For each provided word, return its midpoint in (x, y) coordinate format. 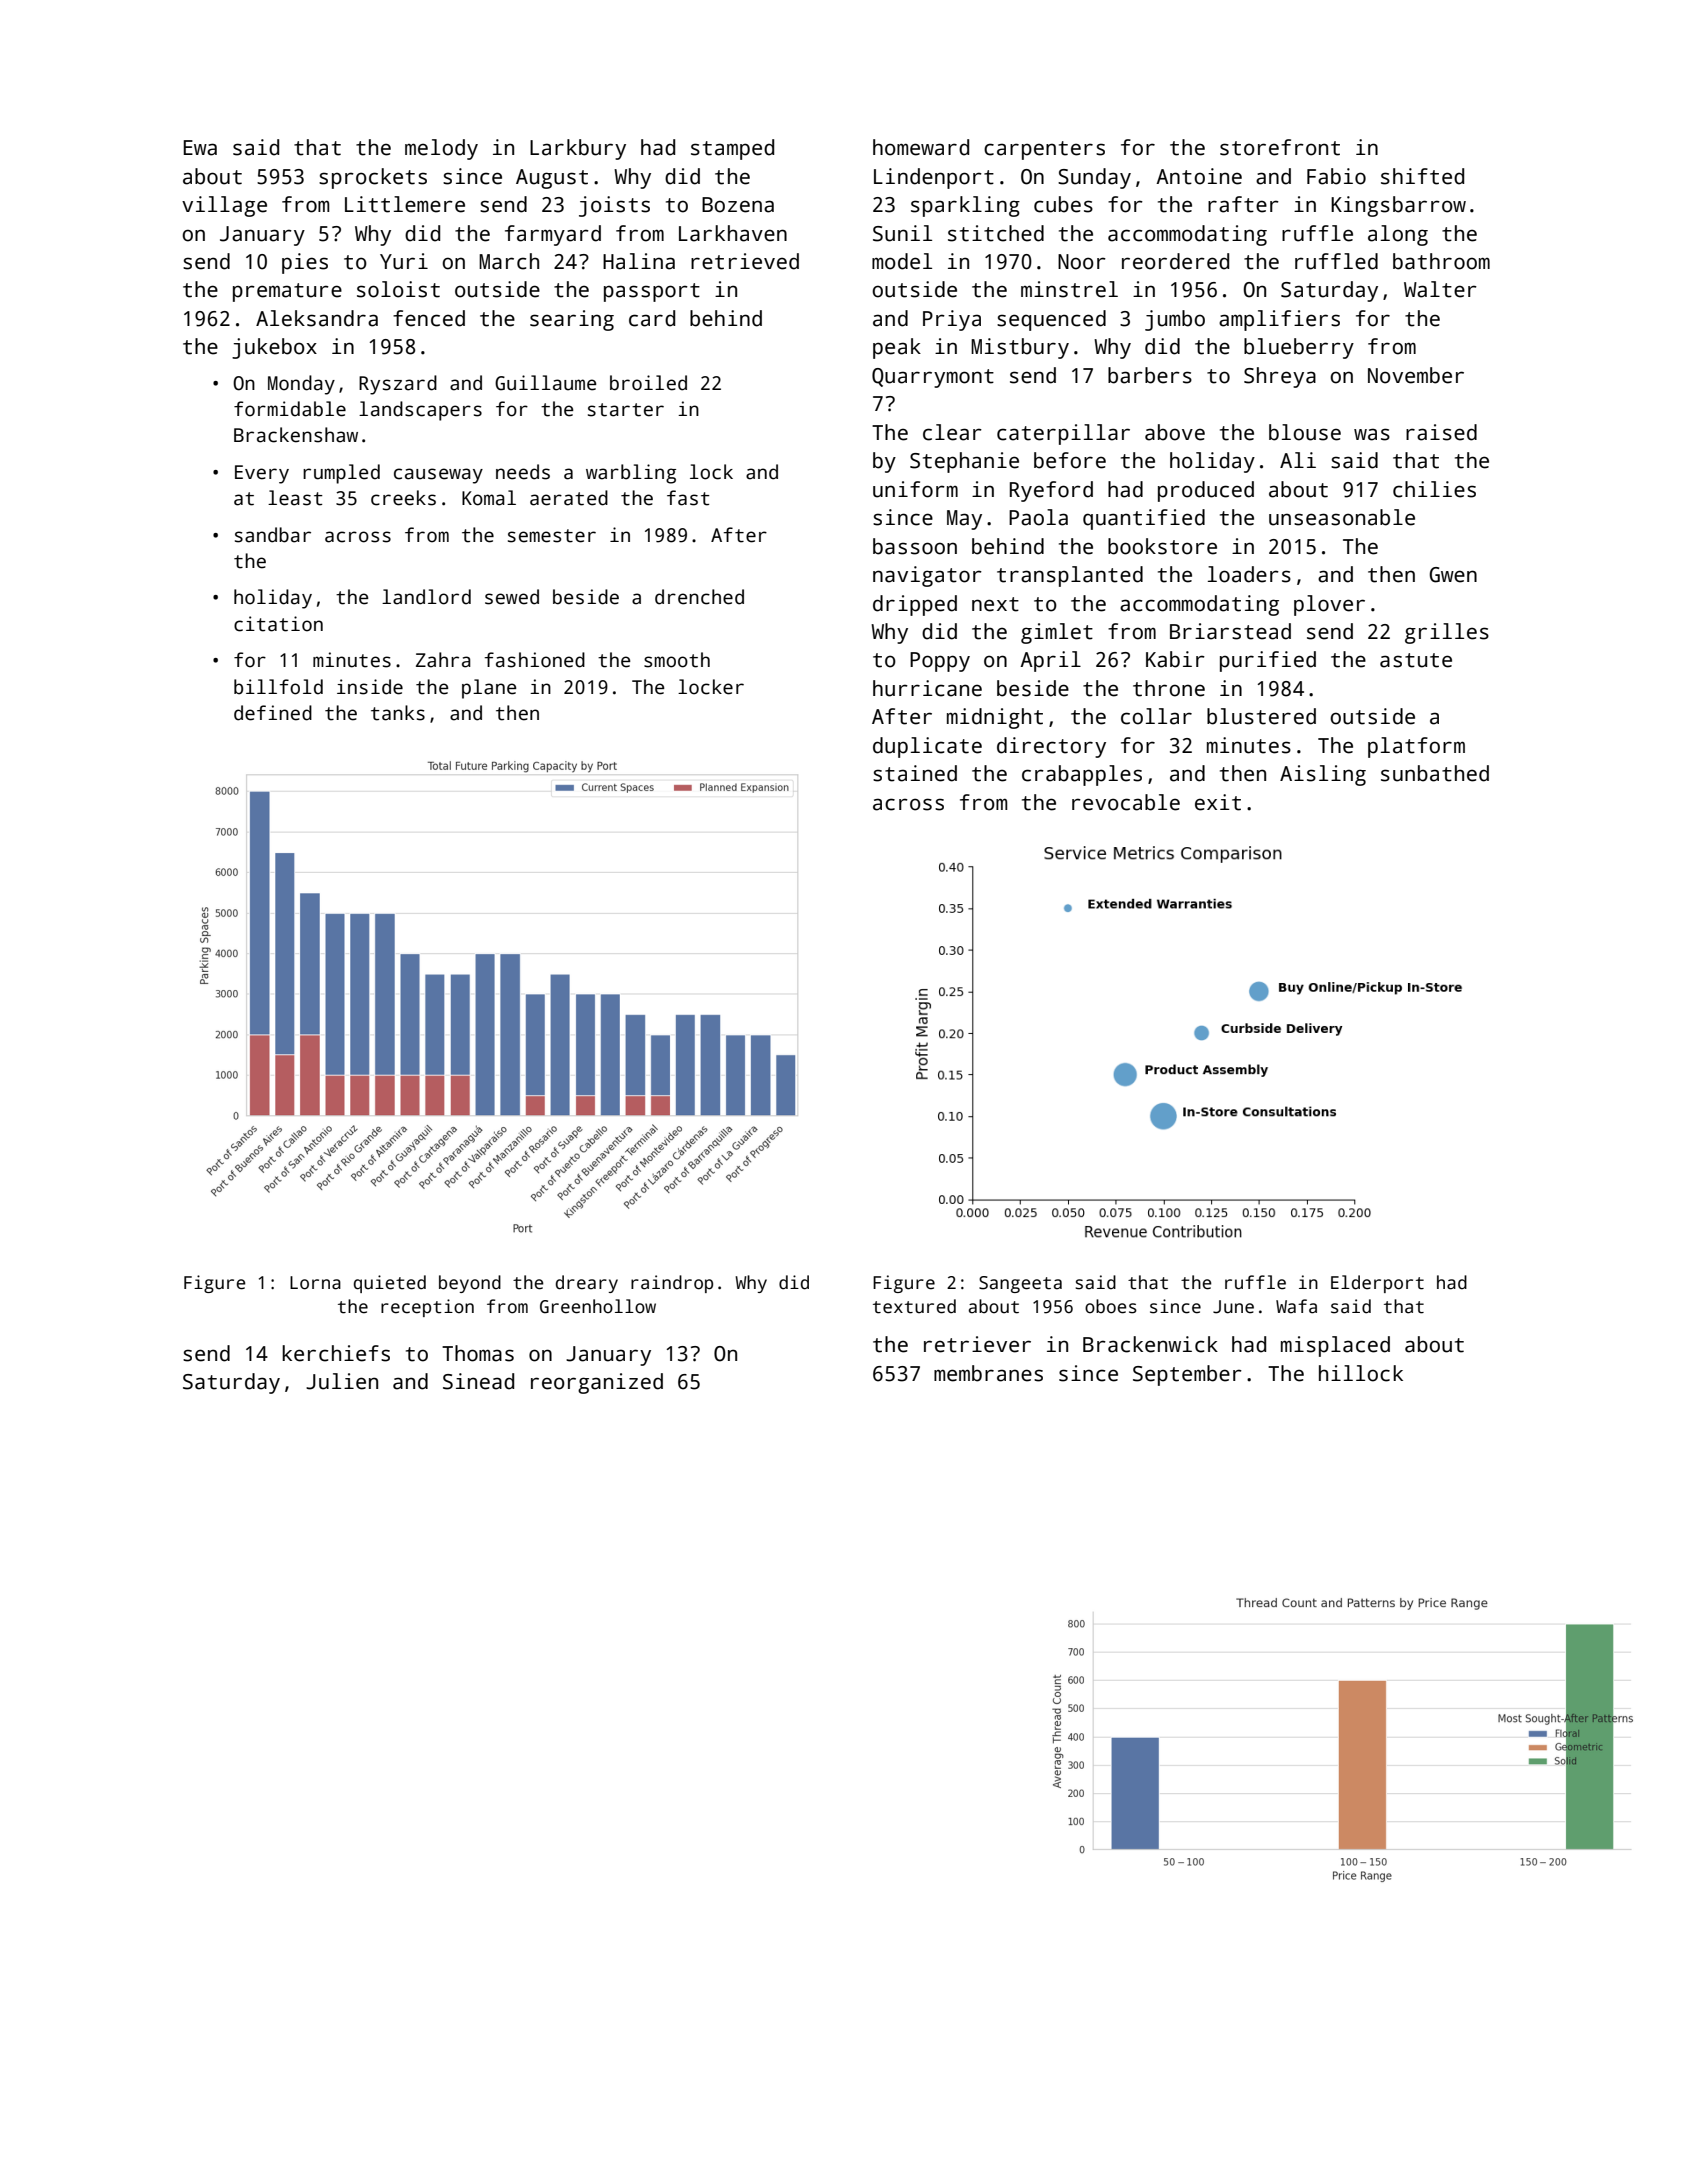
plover (1329, 605)
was (1372, 434)
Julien (342, 1381)
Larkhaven (733, 233)
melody (441, 149)
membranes (988, 1373)
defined (273, 713)
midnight (995, 718)
